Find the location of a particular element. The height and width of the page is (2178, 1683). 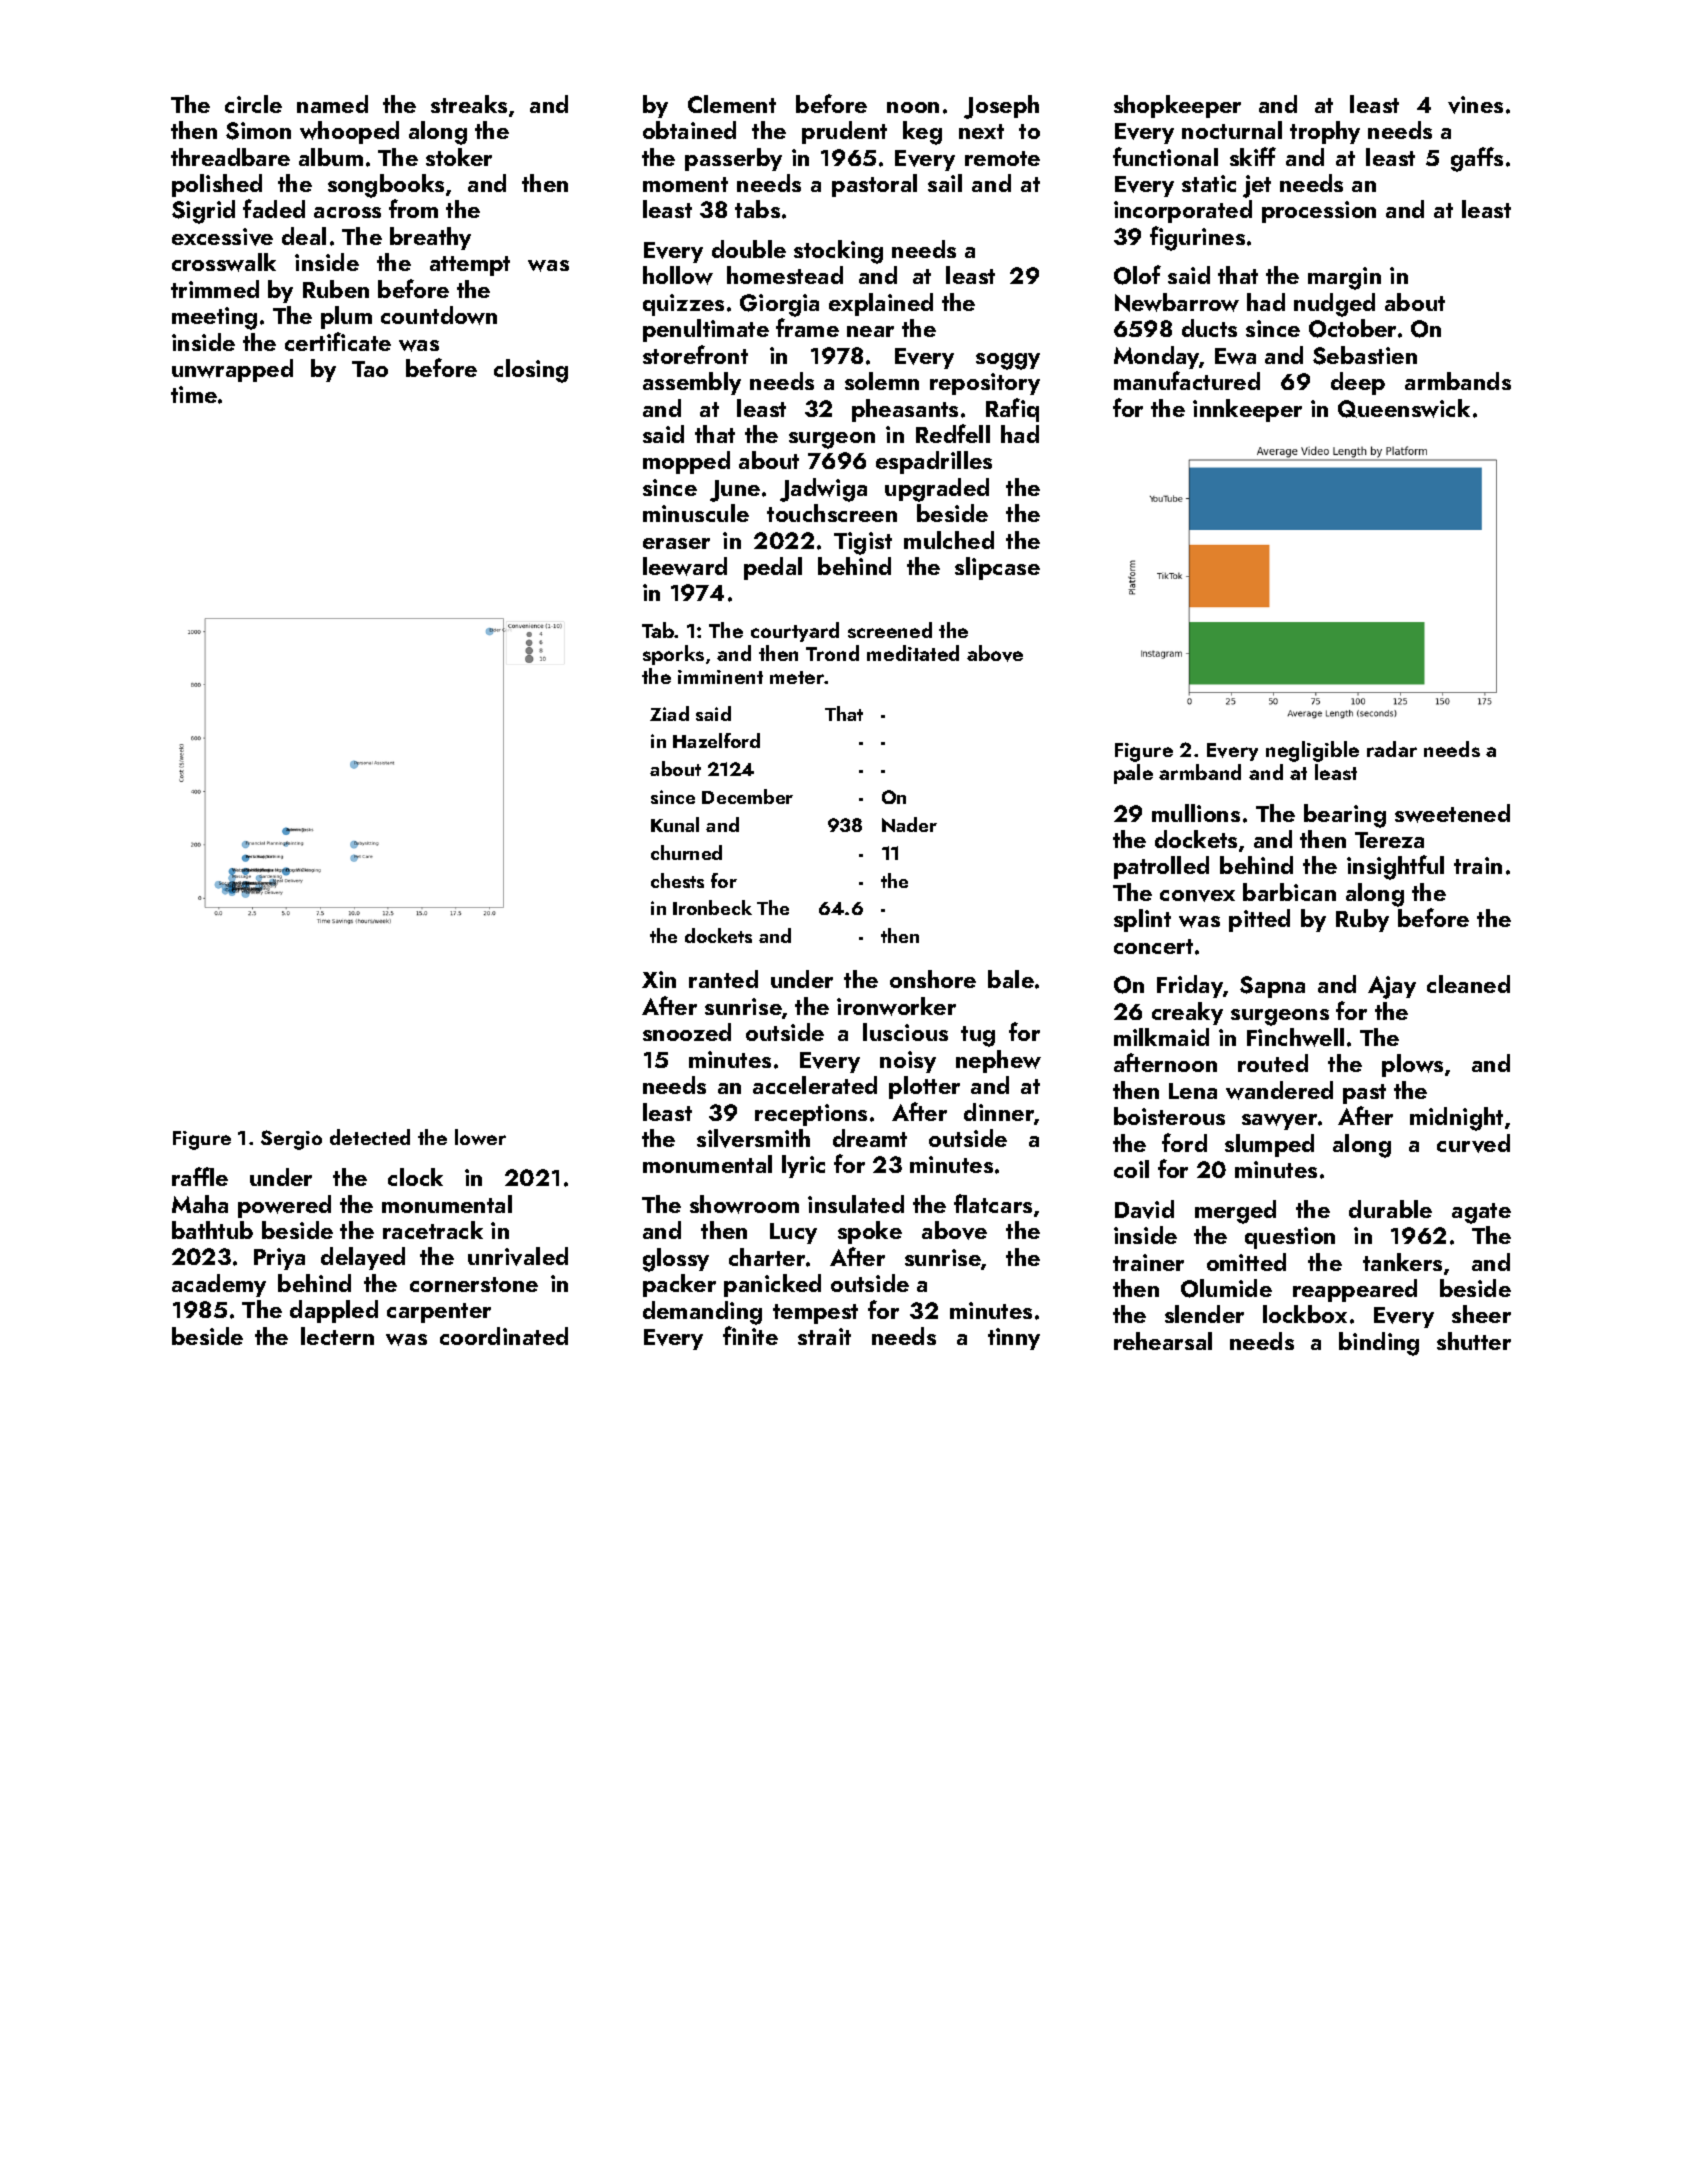

Priya is located at coordinates (279, 1259).
